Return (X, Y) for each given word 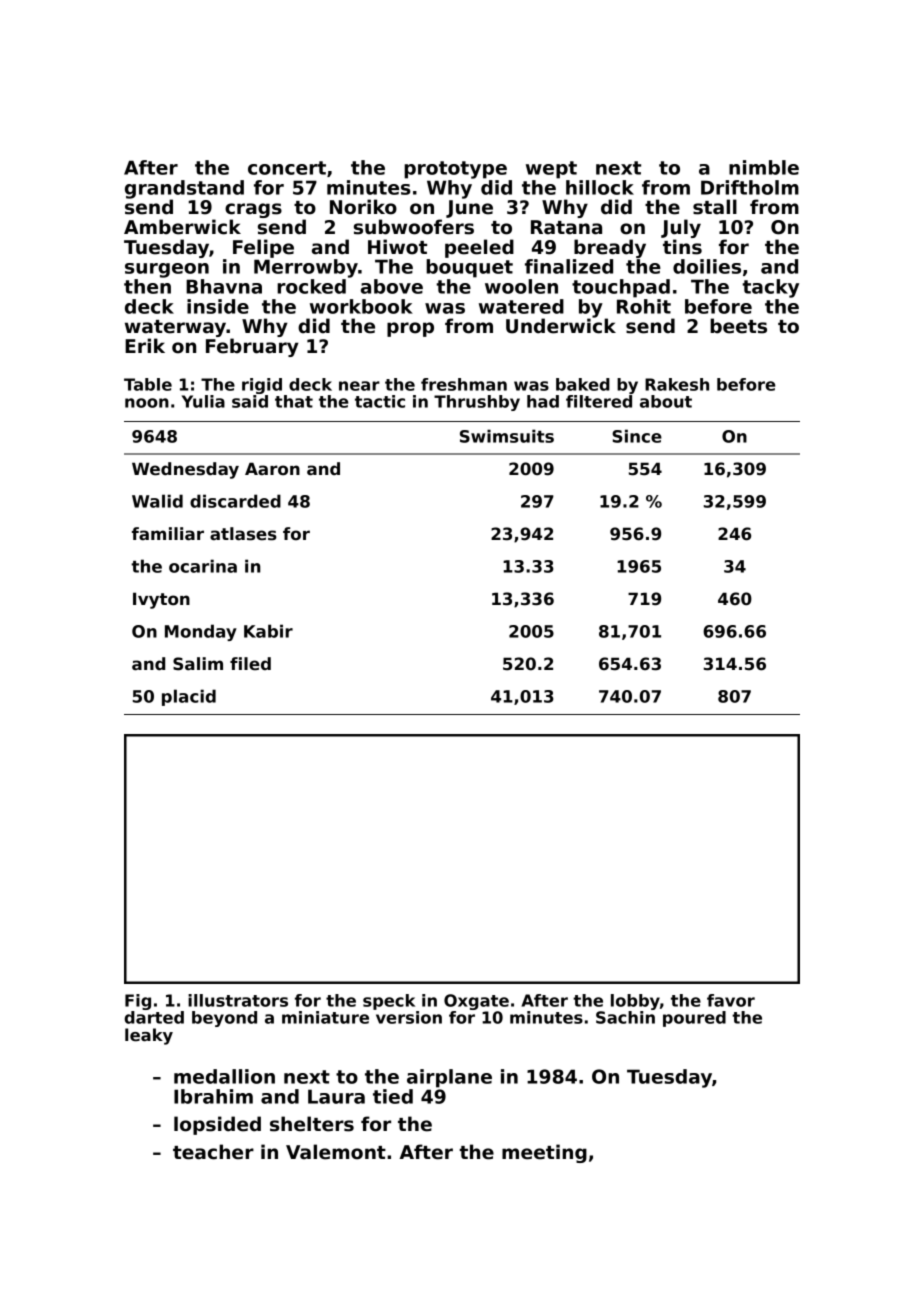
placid (189, 697)
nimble (764, 167)
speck (389, 1002)
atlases (243, 534)
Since (637, 436)
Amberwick (182, 227)
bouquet (469, 268)
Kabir (268, 631)
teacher (213, 1152)
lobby (635, 1002)
